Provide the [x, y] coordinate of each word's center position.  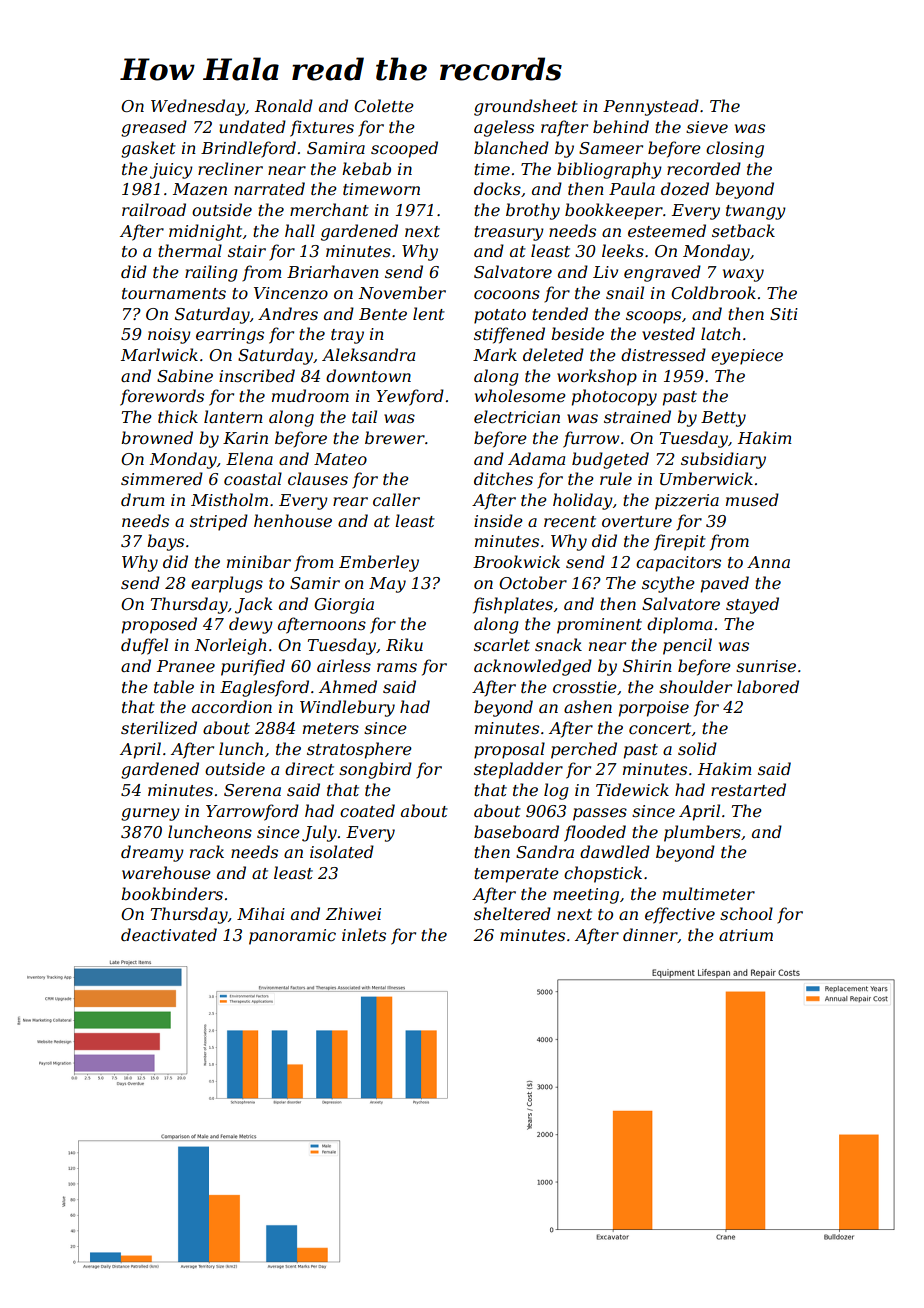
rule [616, 478]
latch [721, 333]
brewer [395, 437]
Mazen [200, 189]
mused [752, 499]
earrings [230, 336]
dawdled [615, 851]
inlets [364, 934]
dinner [650, 935]
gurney [150, 814]
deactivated [169, 934]
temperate [516, 875]
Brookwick [516, 561]
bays [165, 542]
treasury [509, 233]
